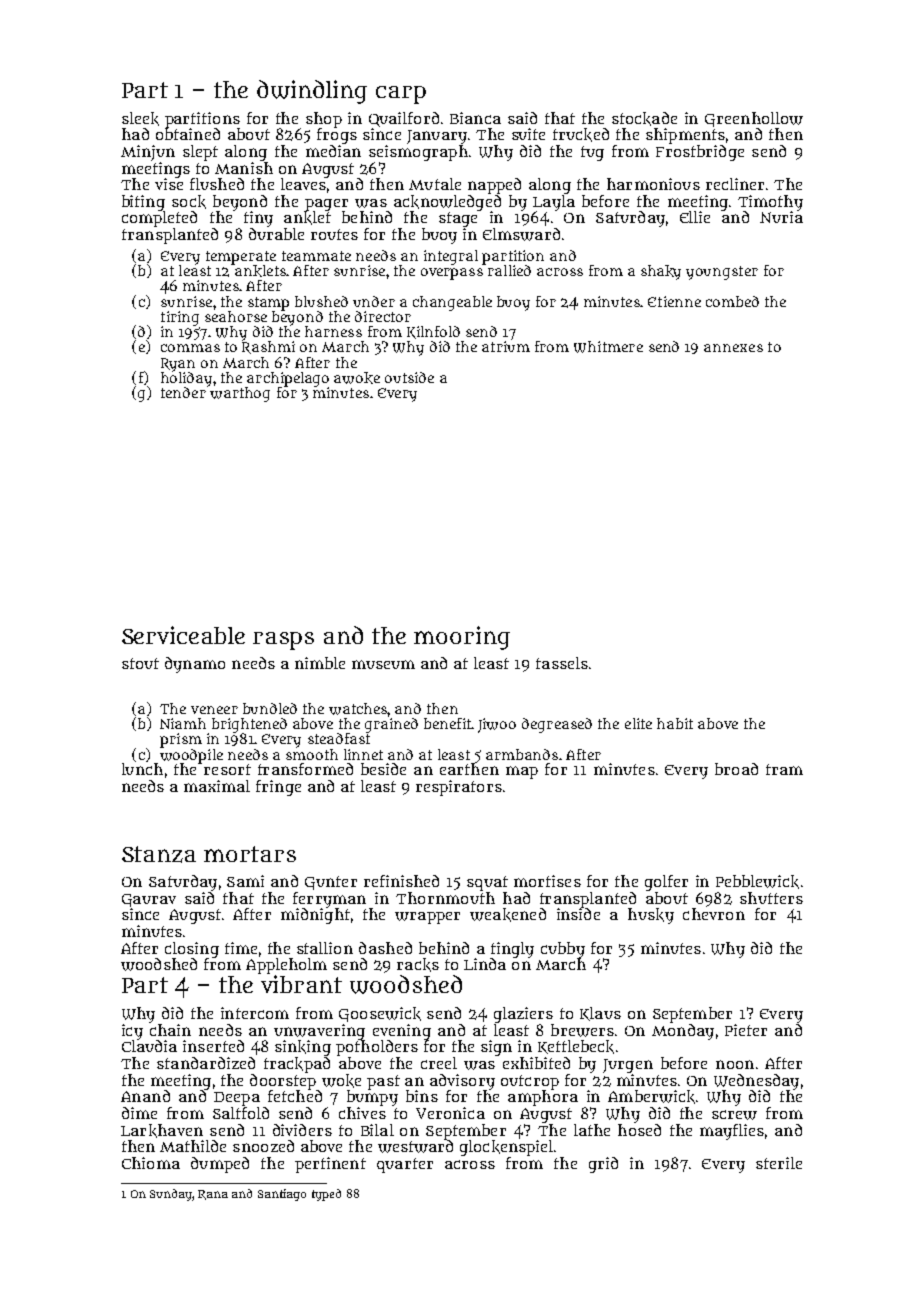 This screenshot has height=1308, width=924. Describe the element at coordinates (418, 153) in the screenshot. I see `seismograph` at that location.
